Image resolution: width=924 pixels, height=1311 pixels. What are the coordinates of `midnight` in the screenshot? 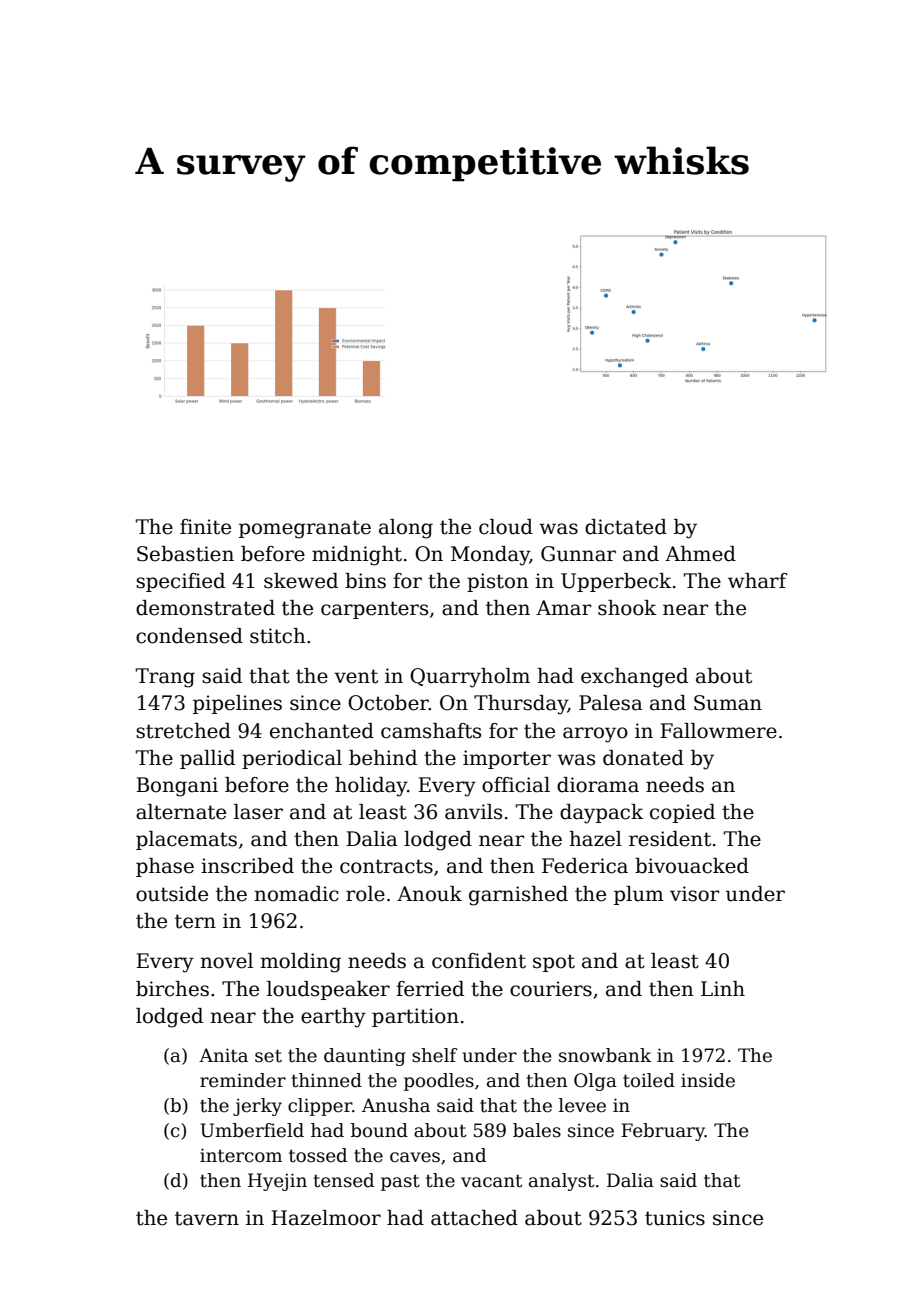 It's located at (357, 556).
